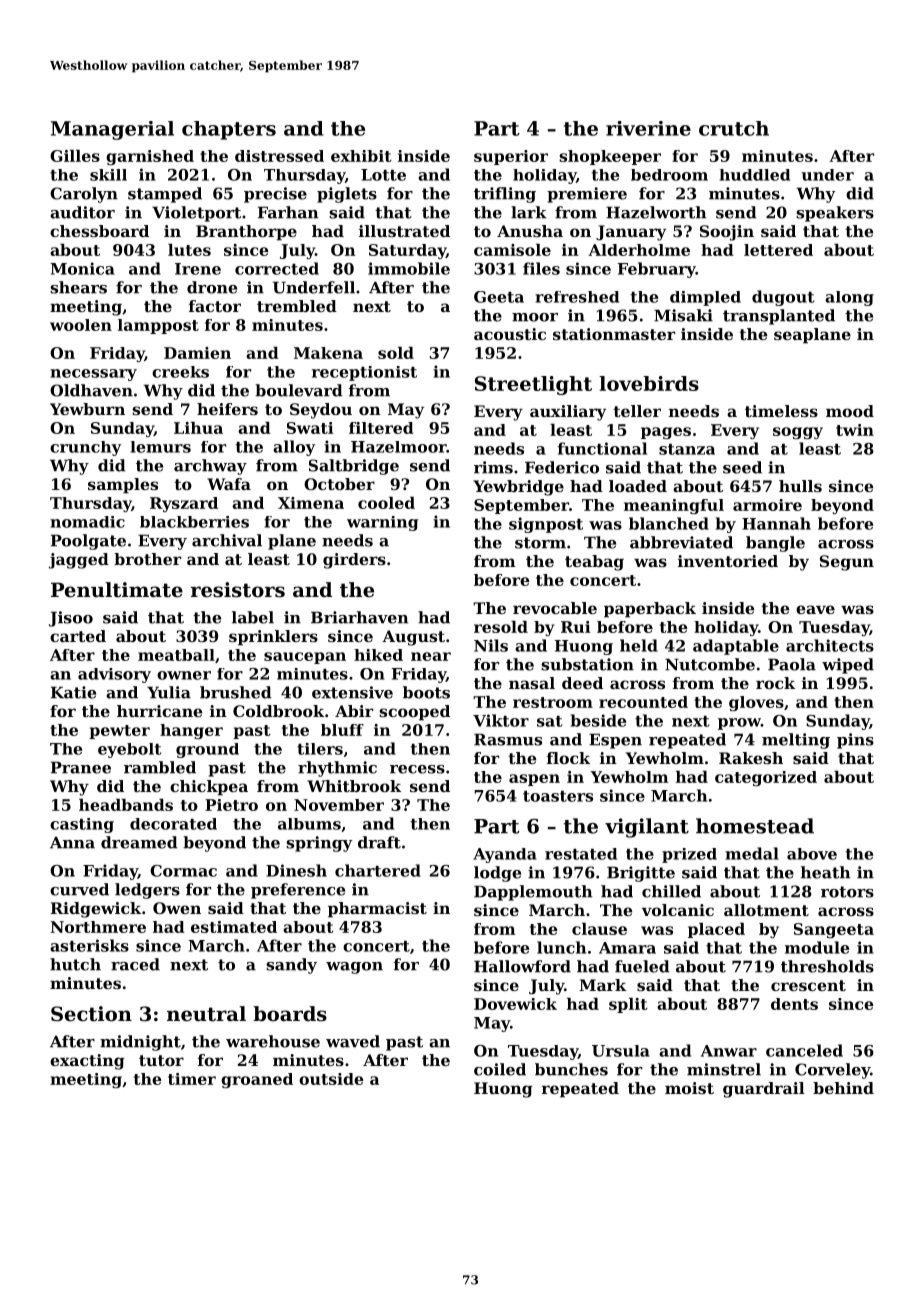  I want to click on exhibit, so click(361, 156).
